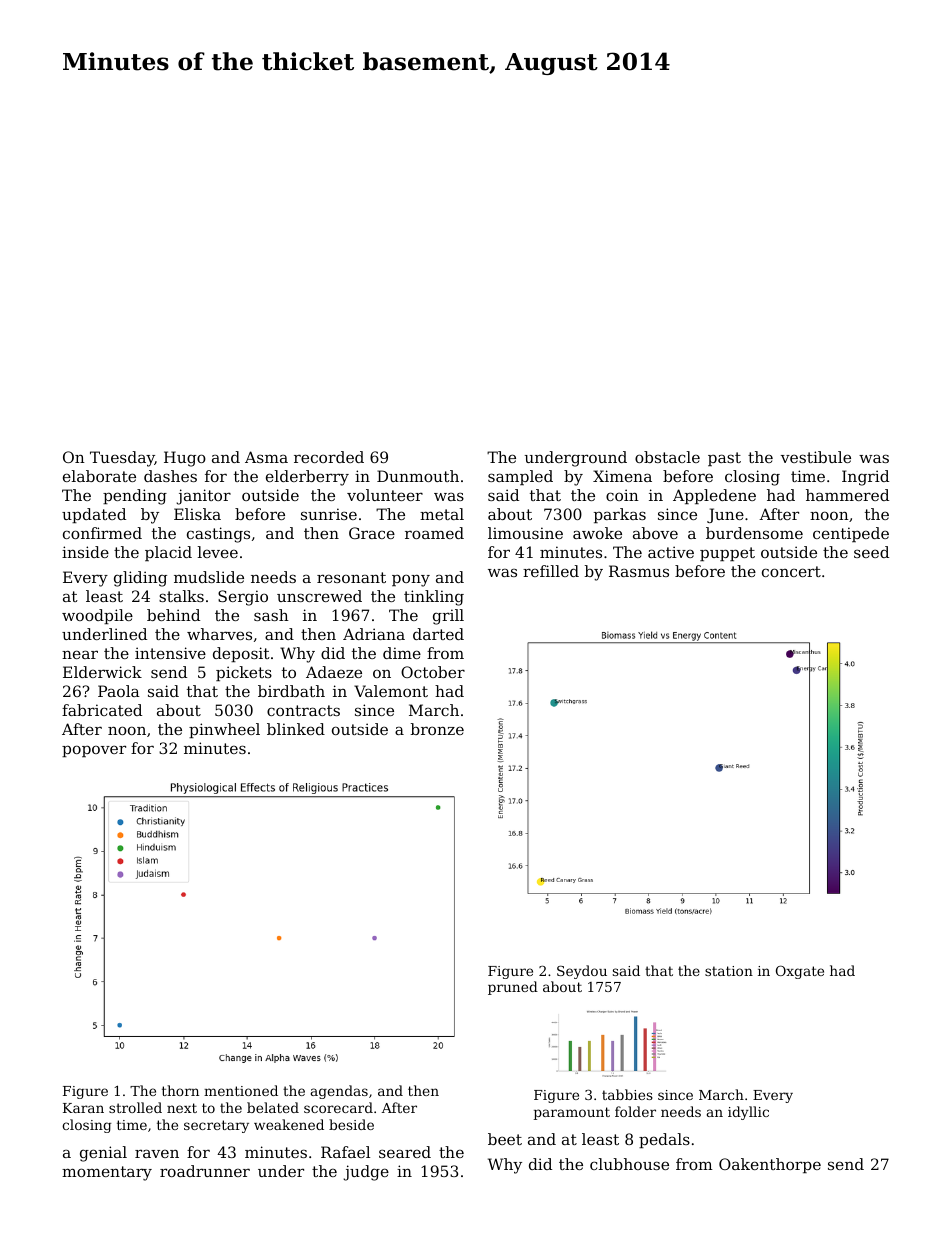  Describe the element at coordinates (582, 972) in the screenshot. I see `Seydou` at that location.
